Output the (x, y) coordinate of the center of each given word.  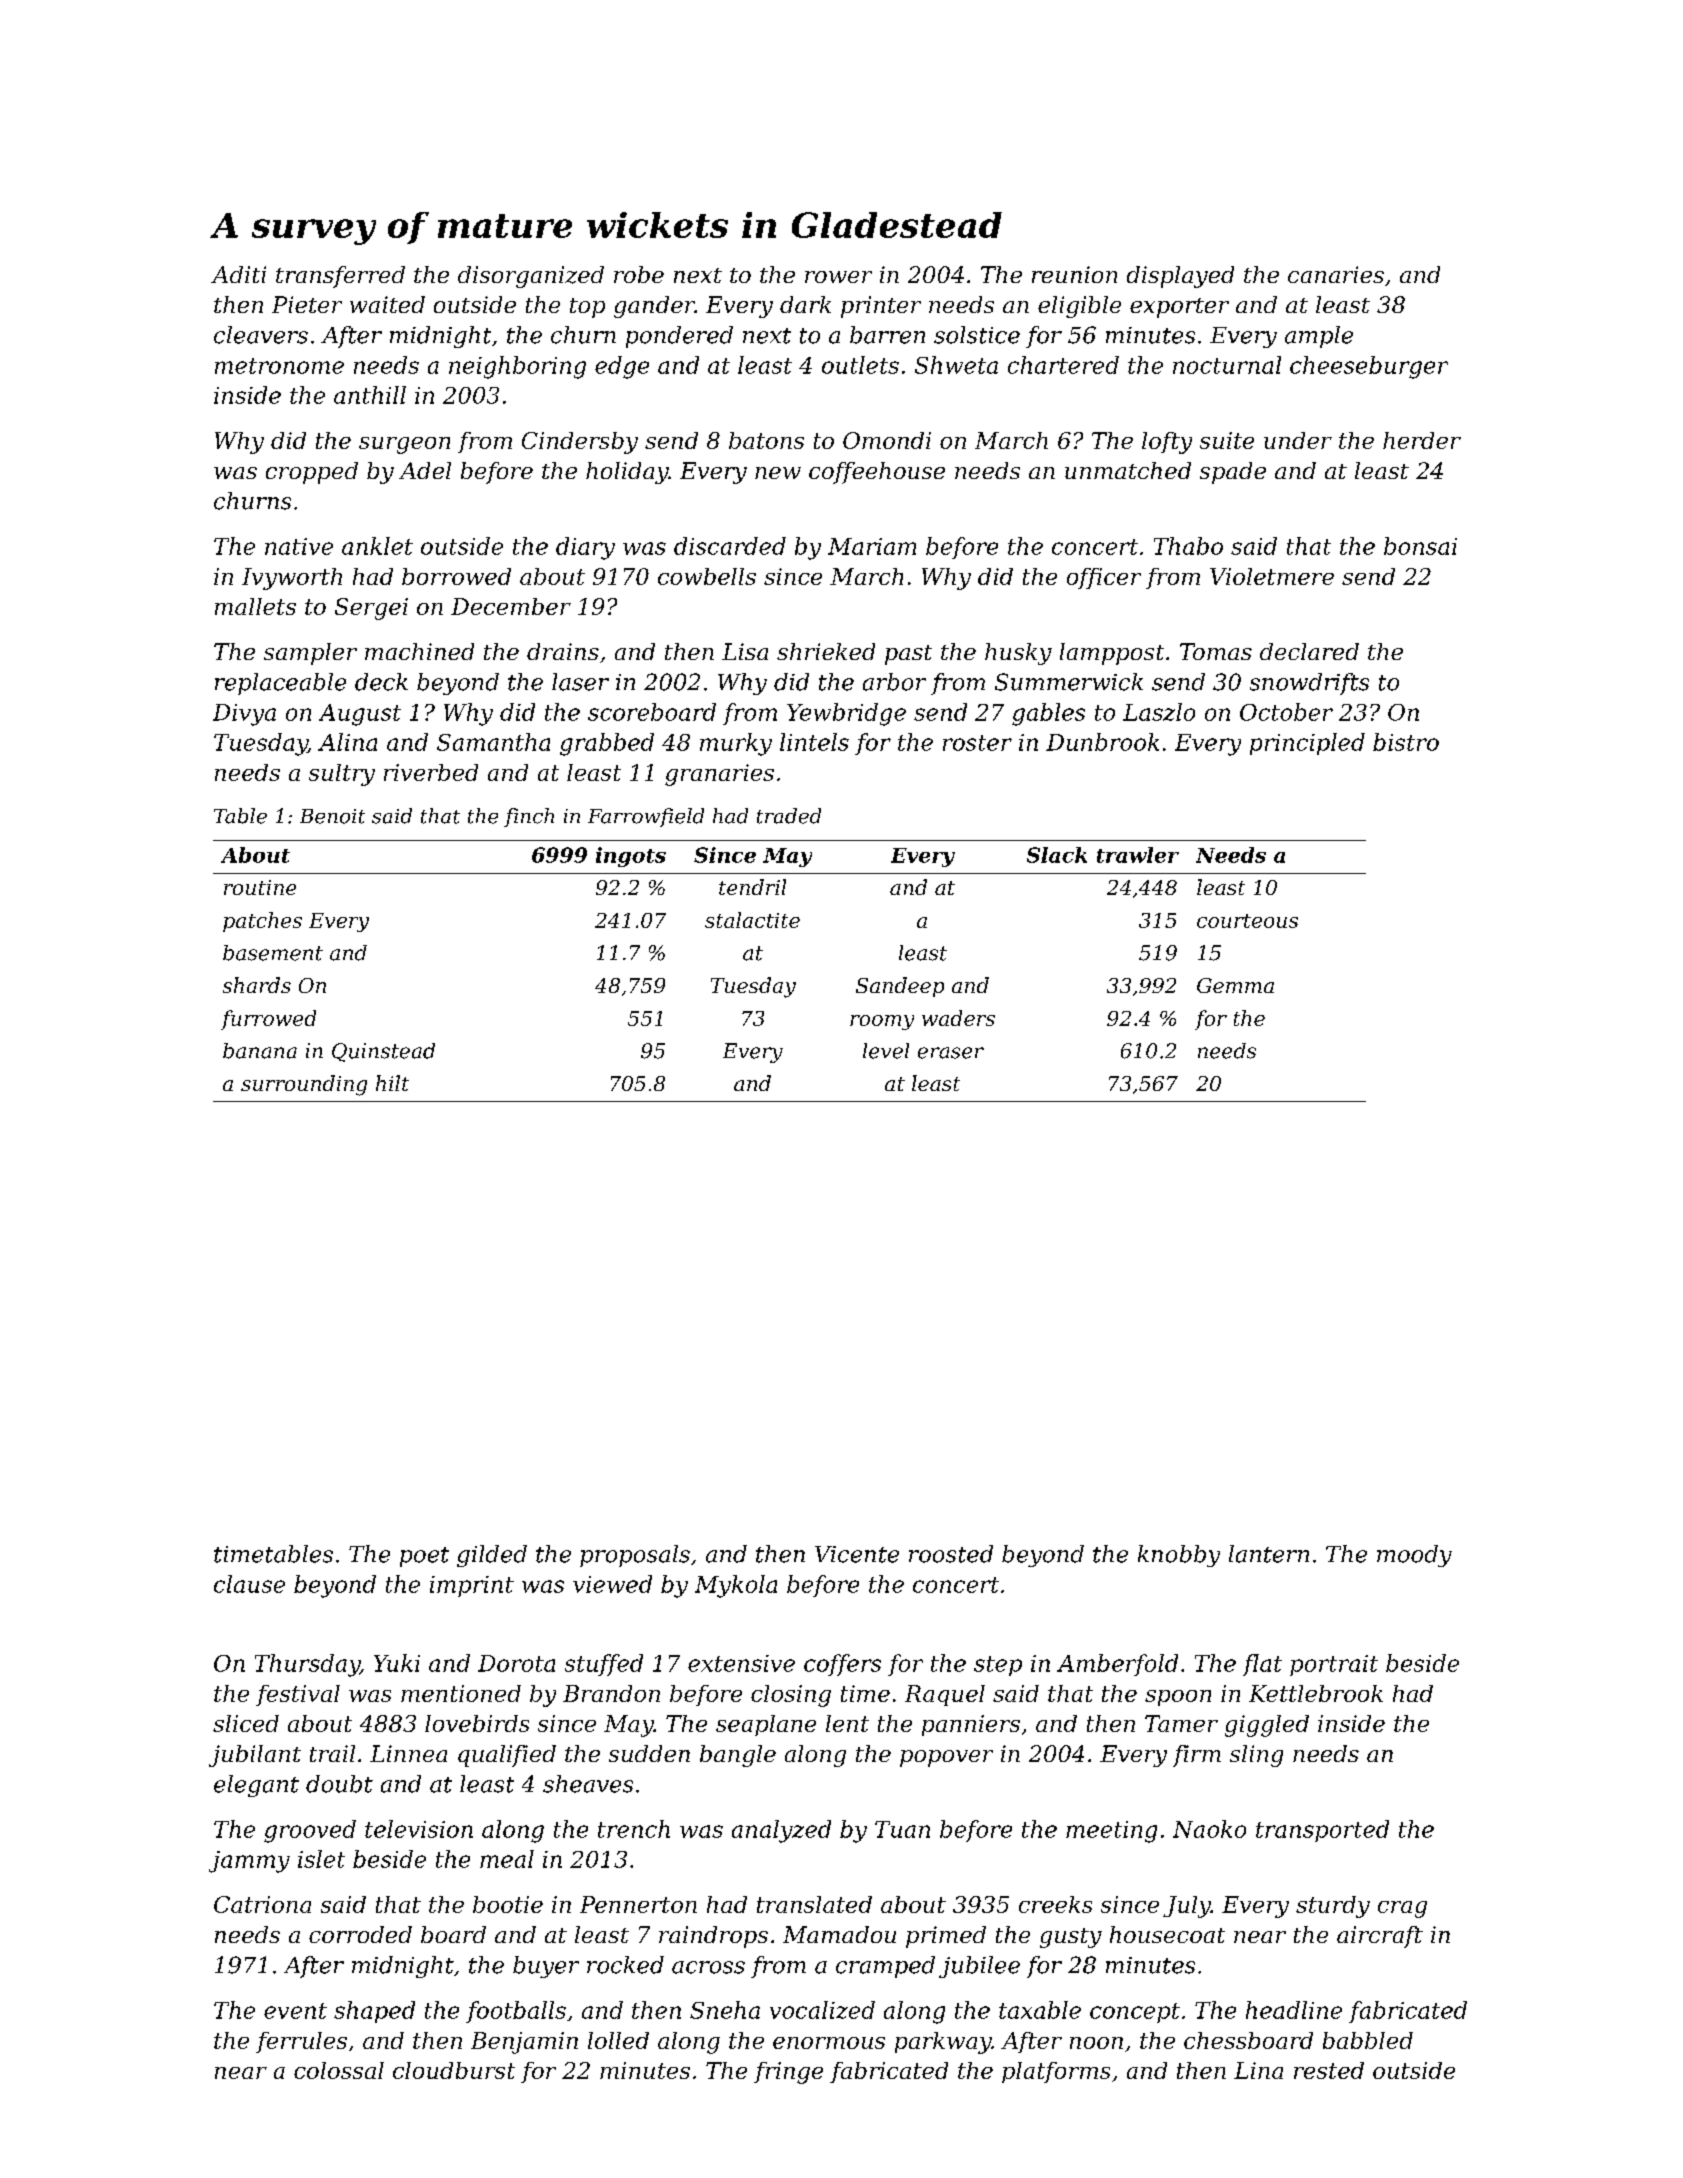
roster (977, 743)
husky (1018, 654)
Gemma (1235, 985)
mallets (255, 606)
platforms (1056, 2072)
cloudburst (454, 2070)
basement (273, 953)
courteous (1247, 921)
